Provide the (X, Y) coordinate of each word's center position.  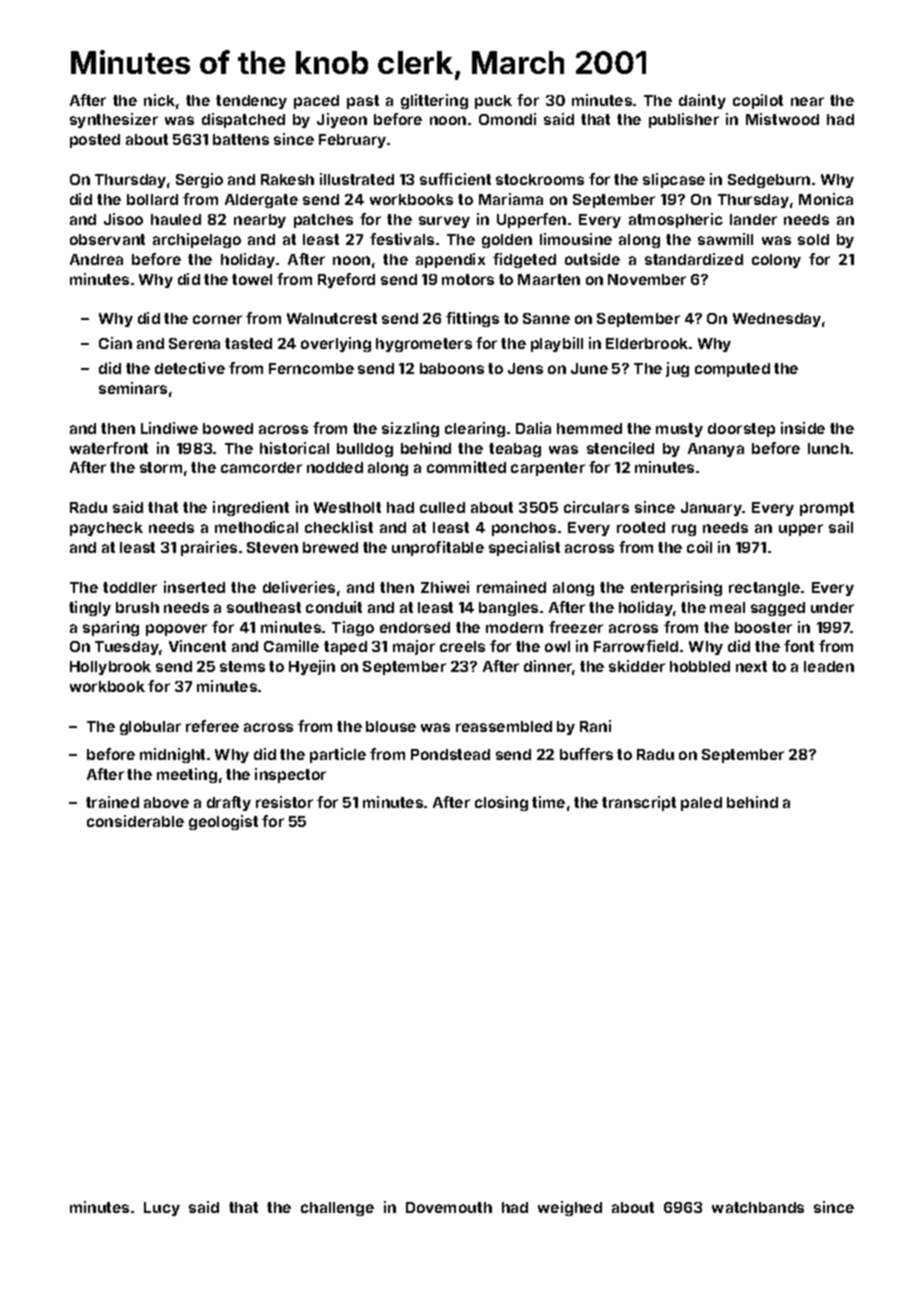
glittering (434, 101)
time (548, 802)
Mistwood (782, 119)
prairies (209, 548)
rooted (641, 527)
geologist (223, 822)
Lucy (162, 1209)
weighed (570, 1208)
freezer (576, 627)
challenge (337, 1209)
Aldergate (261, 201)
